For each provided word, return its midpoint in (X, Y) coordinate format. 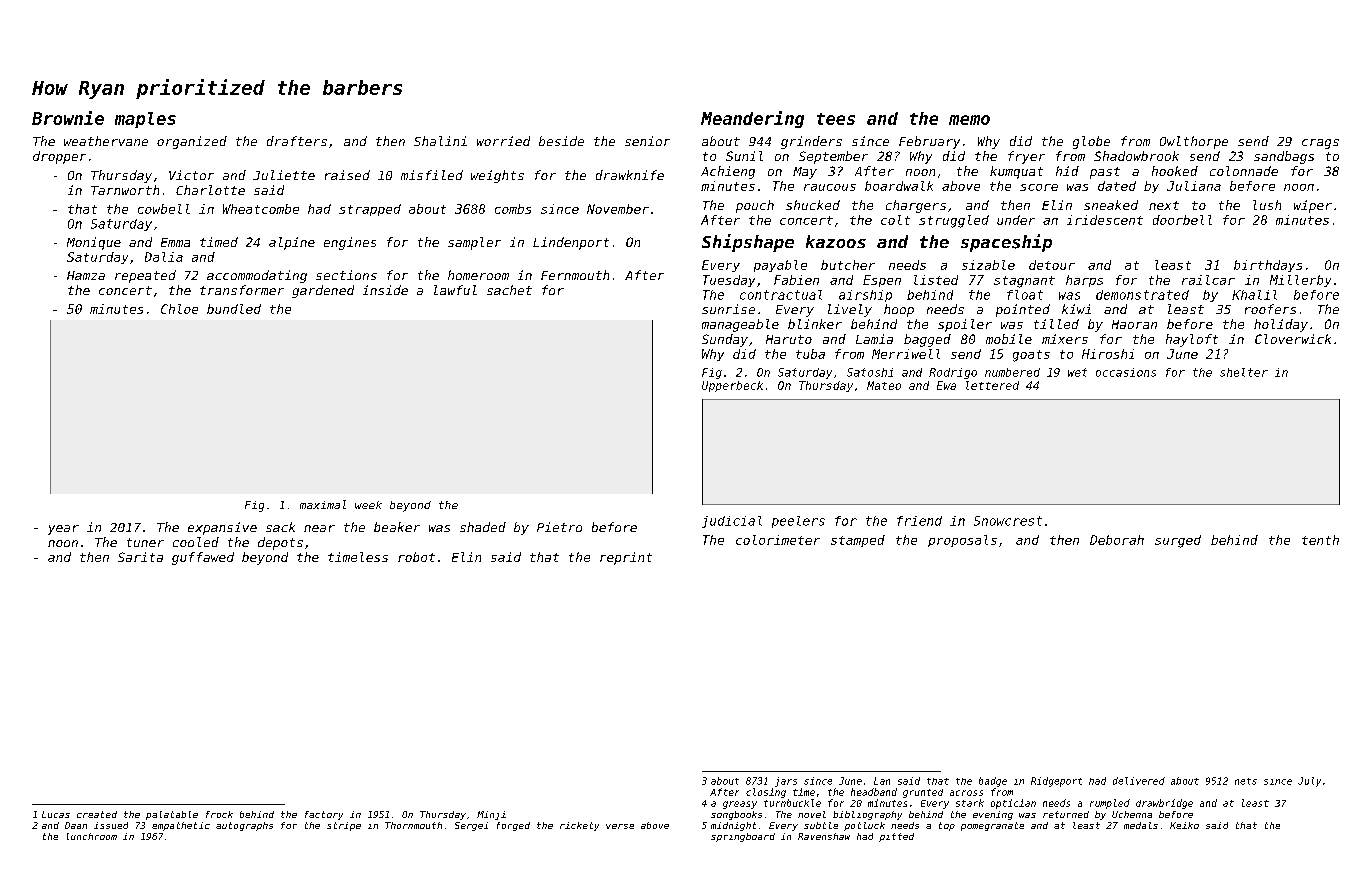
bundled (234, 309)
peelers (798, 522)
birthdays (1268, 266)
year (63, 530)
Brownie (68, 118)
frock (219, 814)
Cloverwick (1293, 339)
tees (836, 119)
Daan (76, 825)
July (1309, 782)
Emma (175, 242)
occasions (1126, 372)
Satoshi (870, 372)
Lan (882, 781)
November (618, 209)
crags (1320, 144)
